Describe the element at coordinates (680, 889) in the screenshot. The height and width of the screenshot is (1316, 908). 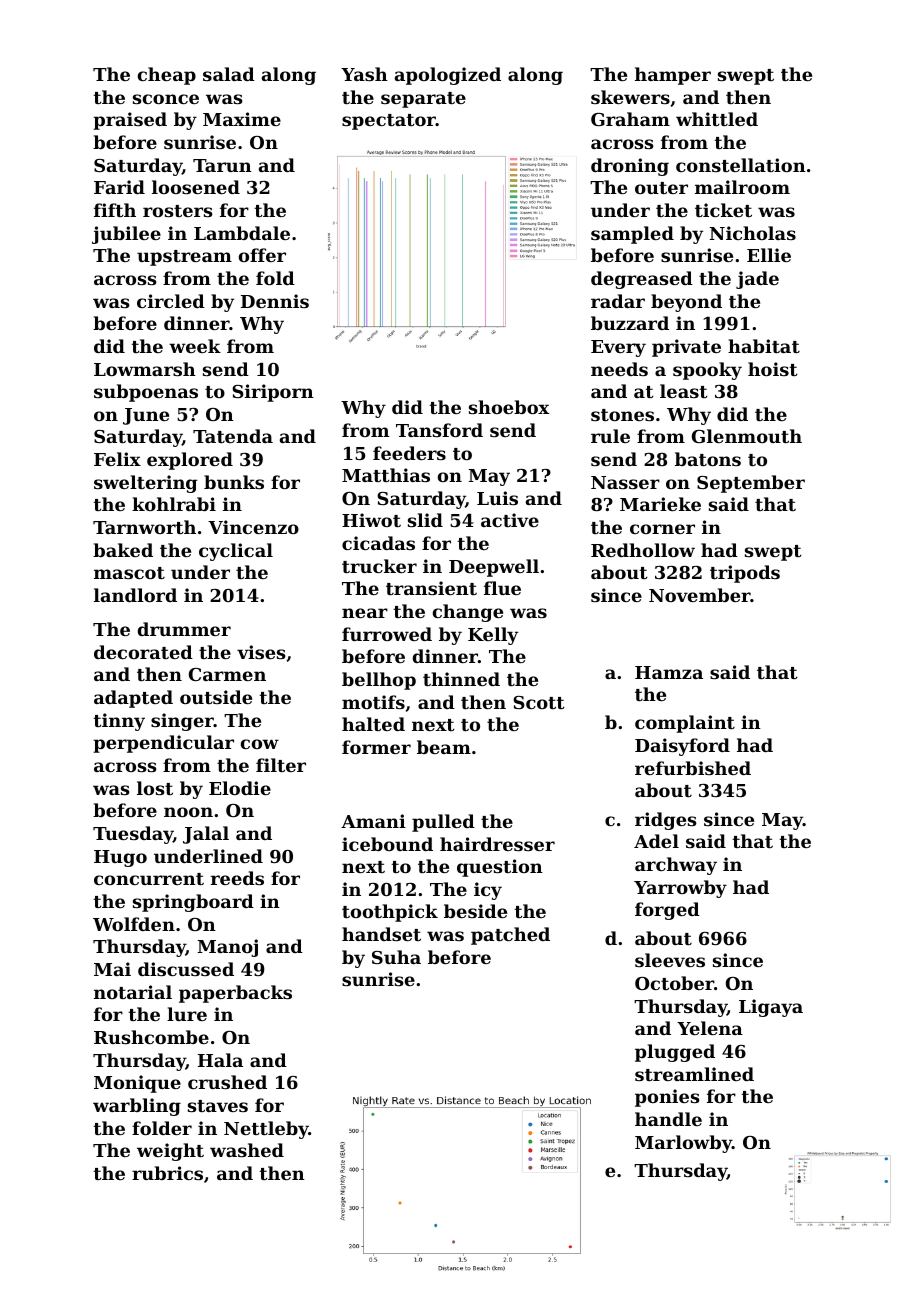
I see `Yarrowby` at that location.
